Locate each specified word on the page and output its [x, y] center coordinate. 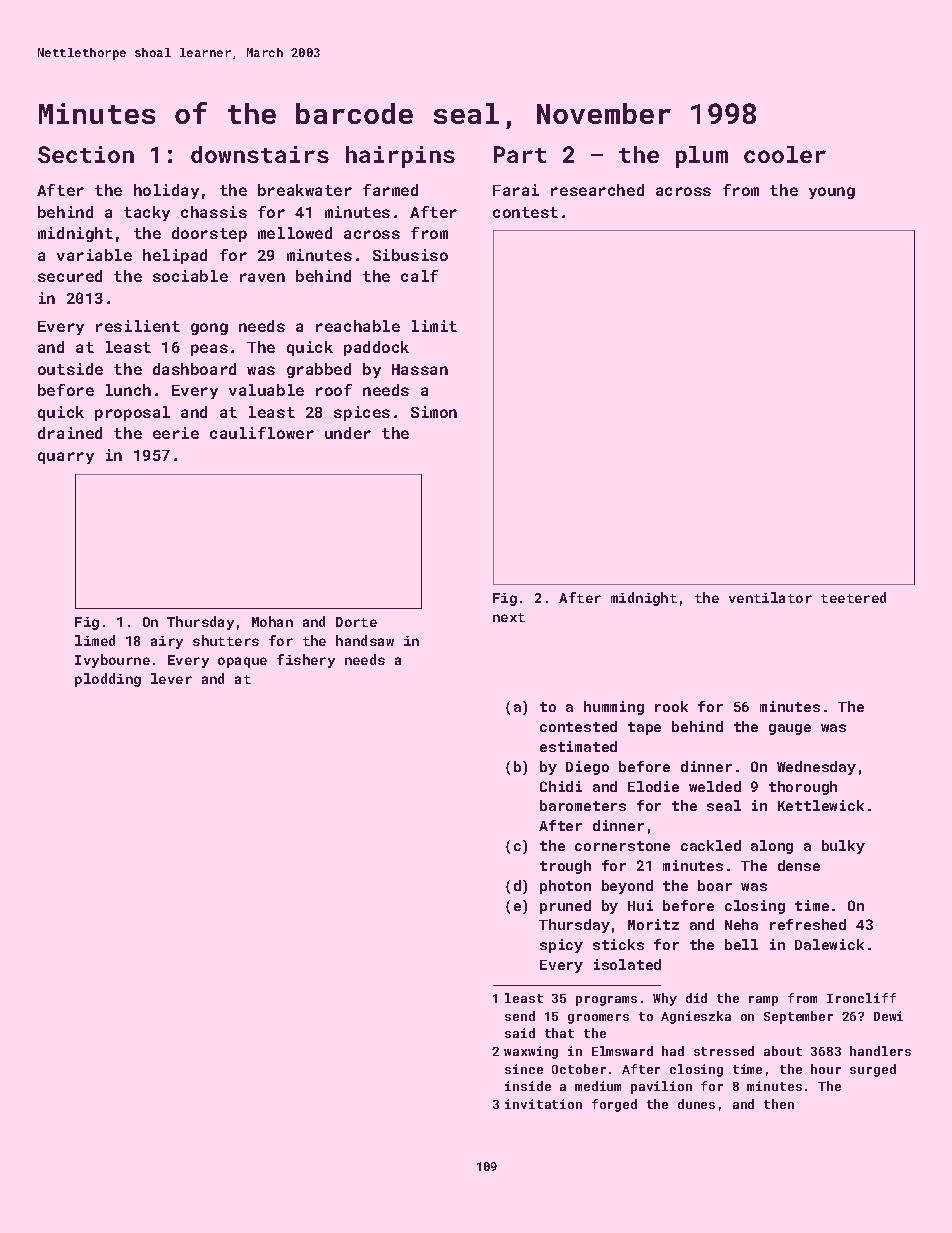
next [509, 617]
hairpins [400, 157]
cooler [785, 154]
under [348, 433]
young [832, 193]
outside [70, 369]
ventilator [770, 597]
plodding [108, 680]
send [520, 1016]
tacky [147, 213]
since [524, 1069]
